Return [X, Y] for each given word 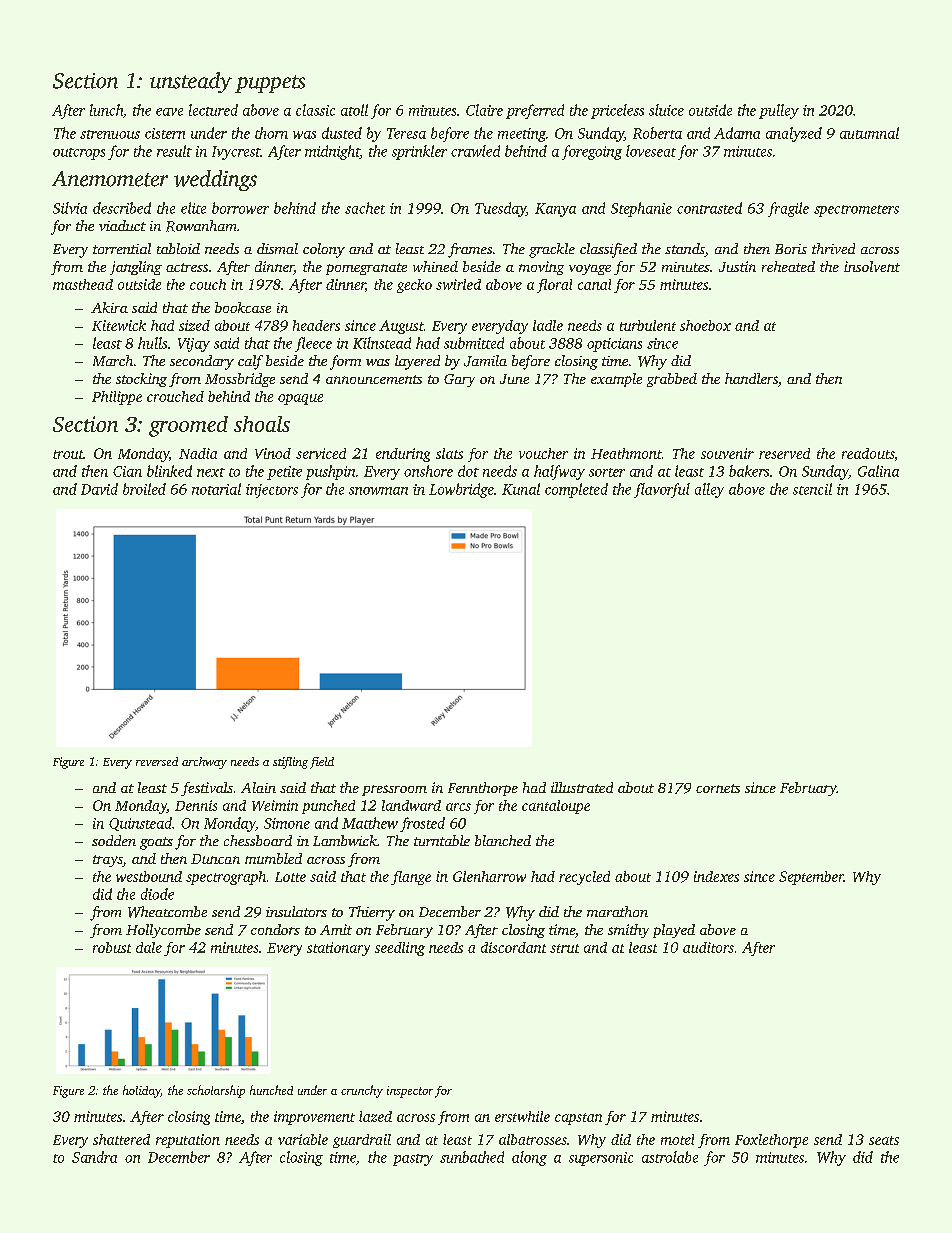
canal [594, 284]
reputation [188, 1141]
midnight [332, 152]
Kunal [521, 489]
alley [709, 490]
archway [204, 763]
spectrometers [856, 211]
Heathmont [626, 453]
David [99, 489]
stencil [812, 489]
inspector [410, 1092]
